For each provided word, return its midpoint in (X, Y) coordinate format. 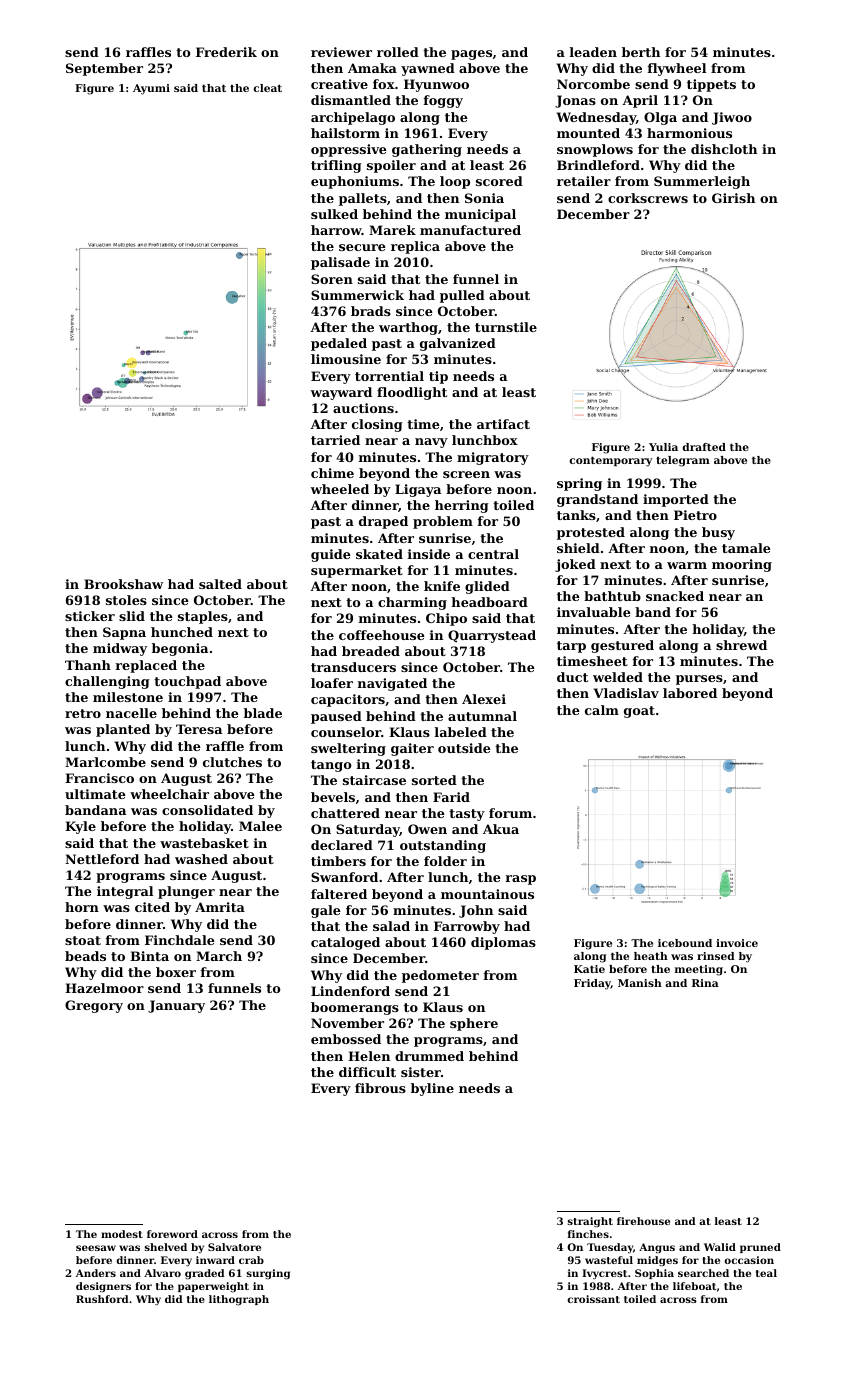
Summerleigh (702, 182)
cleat (267, 88)
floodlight (412, 393)
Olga (660, 118)
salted (220, 584)
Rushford (102, 1299)
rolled (398, 52)
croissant (593, 1299)
